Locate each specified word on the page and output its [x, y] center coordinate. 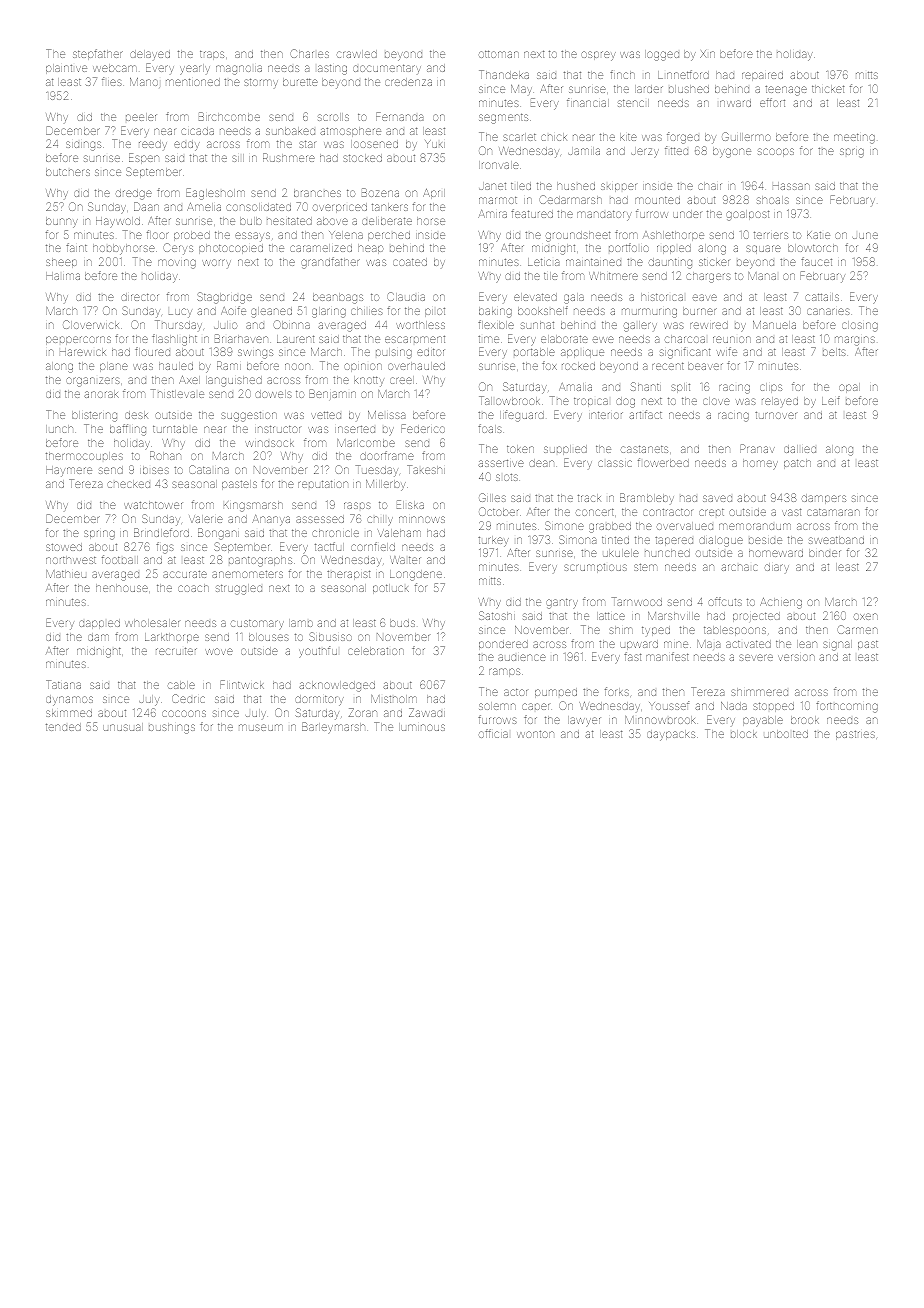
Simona [577, 539]
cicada [197, 131]
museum [261, 727]
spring [99, 535]
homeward [776, 553]
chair [709, 186]
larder [649, 89]
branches [317, 193]
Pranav [757, 448]
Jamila [584, 151]
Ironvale [499, 165]
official [493, 733]
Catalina [209, 469]
